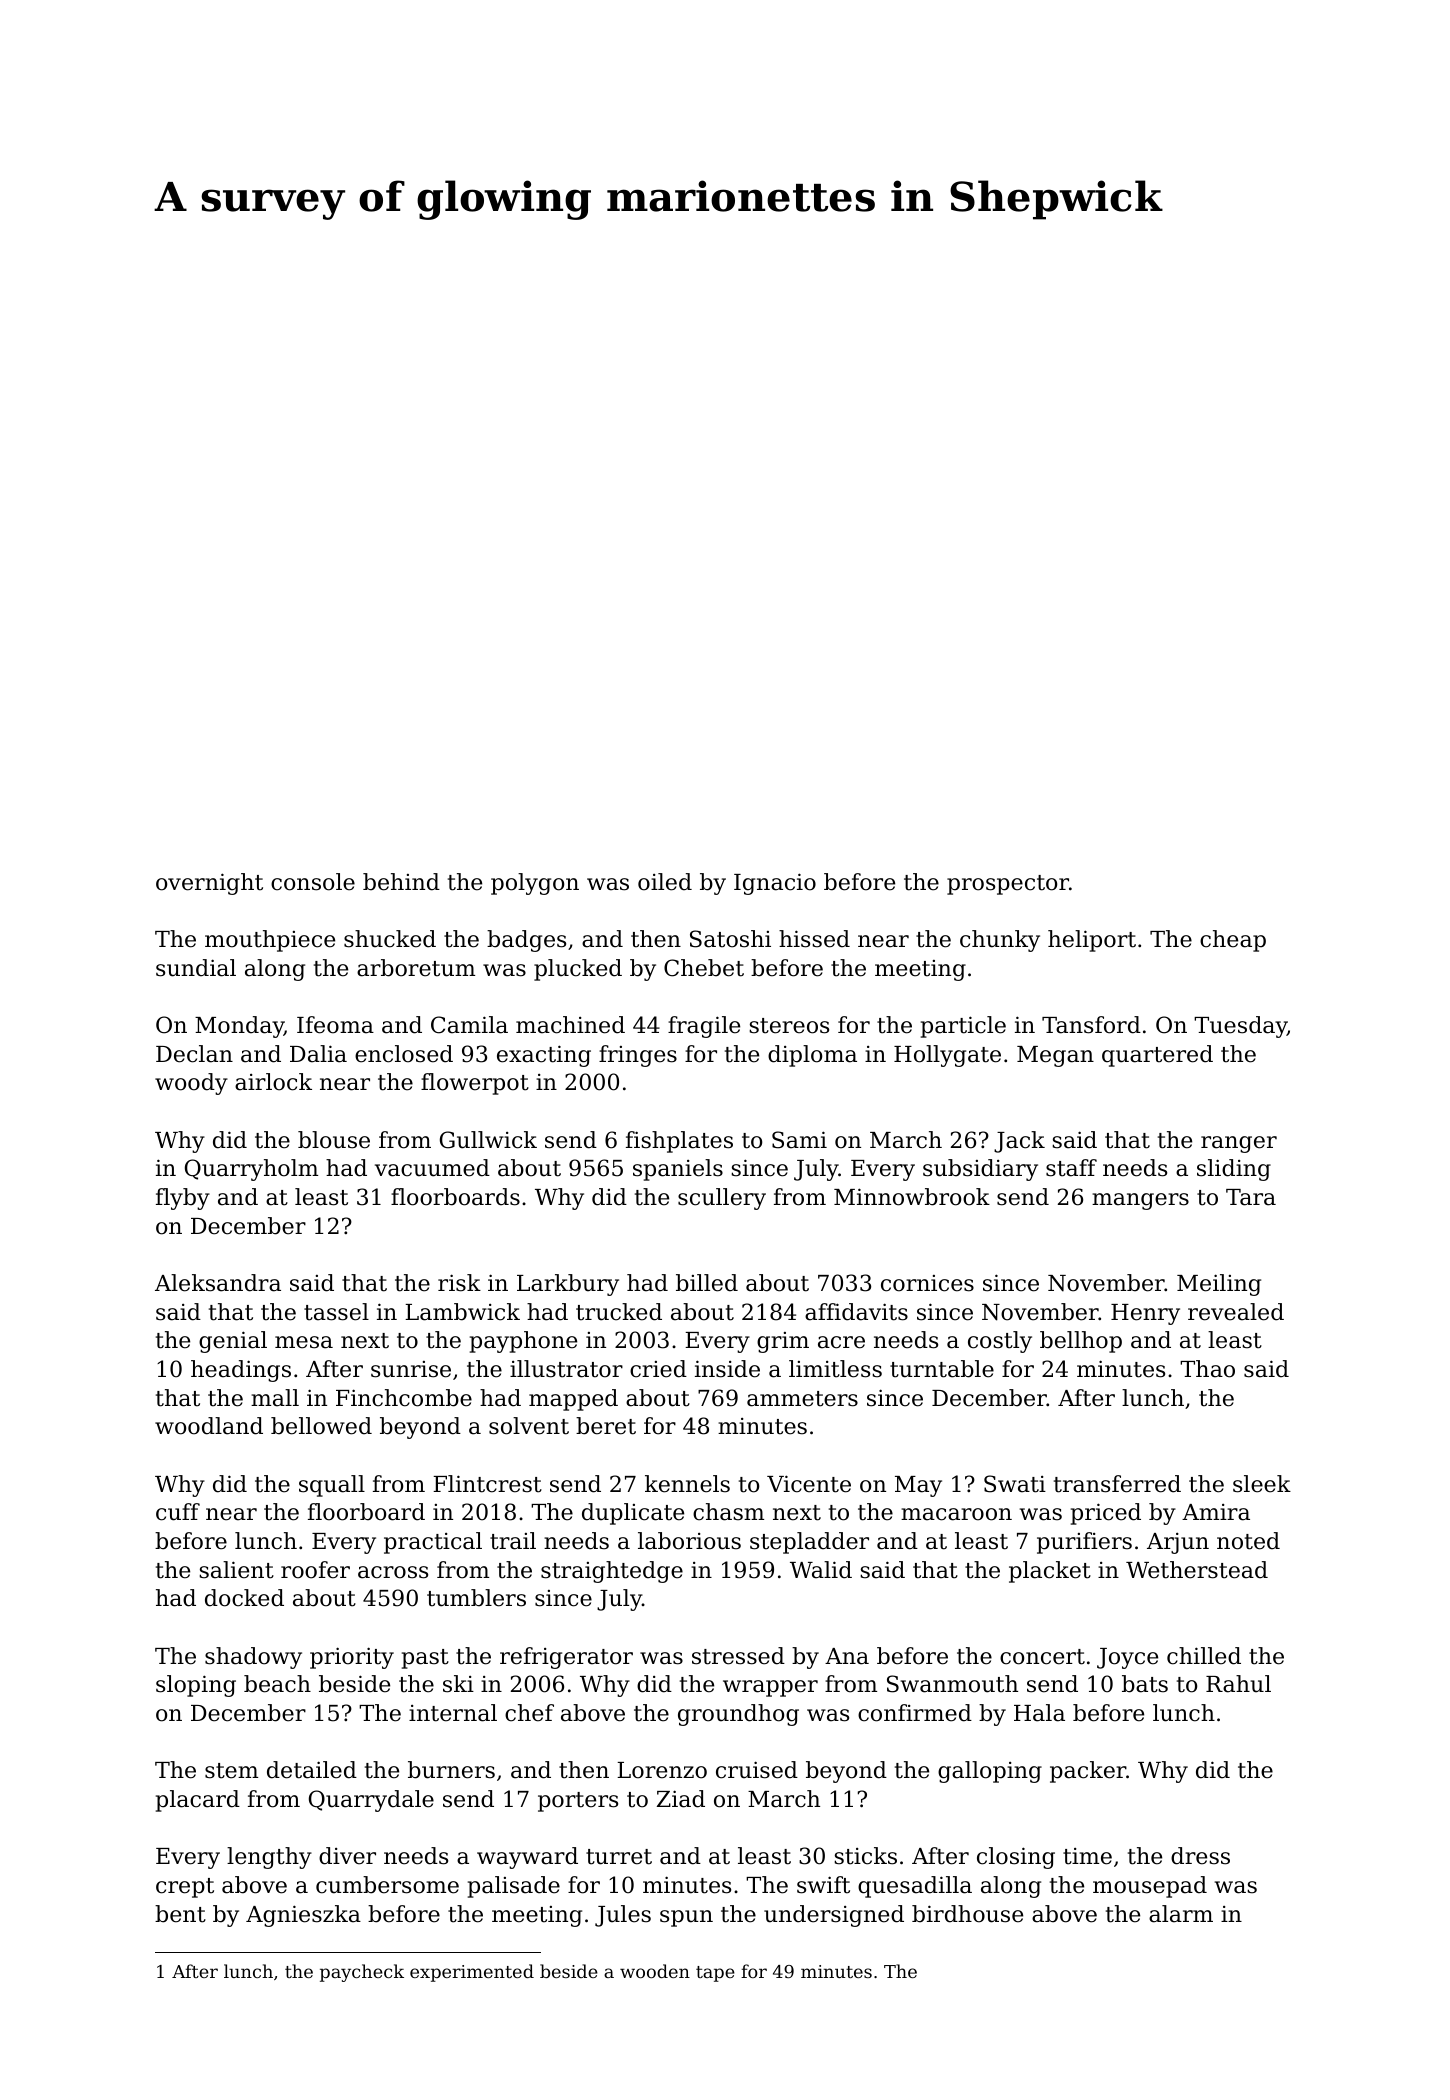 The width and height of the document is (1450, 2100). Describe the element at coordinates (185, 1888) in the document. I see `crept` at that location.
